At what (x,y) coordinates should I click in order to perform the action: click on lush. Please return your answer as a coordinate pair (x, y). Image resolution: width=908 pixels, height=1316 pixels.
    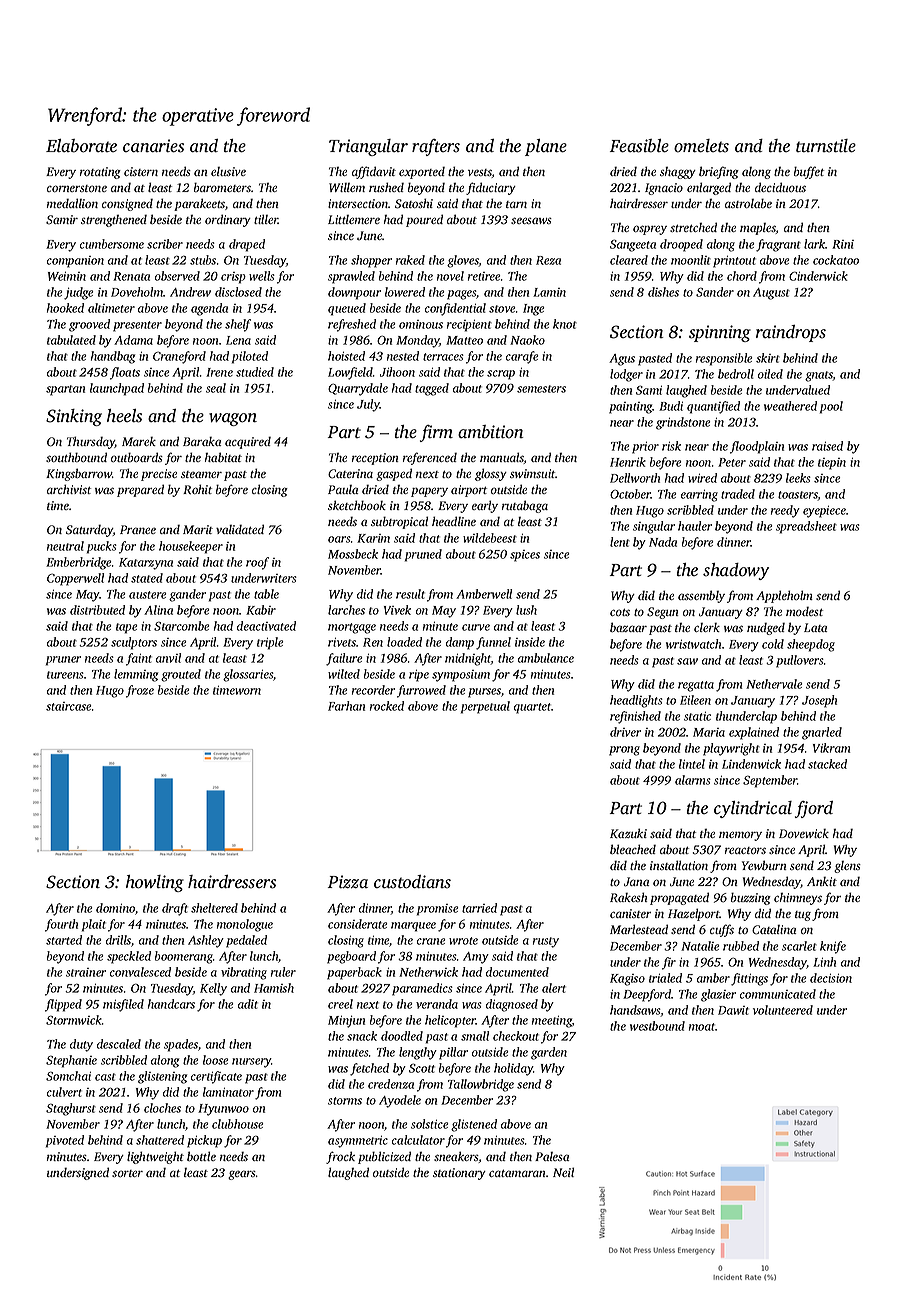
    Looking at the image, I should click on (526, 610).
